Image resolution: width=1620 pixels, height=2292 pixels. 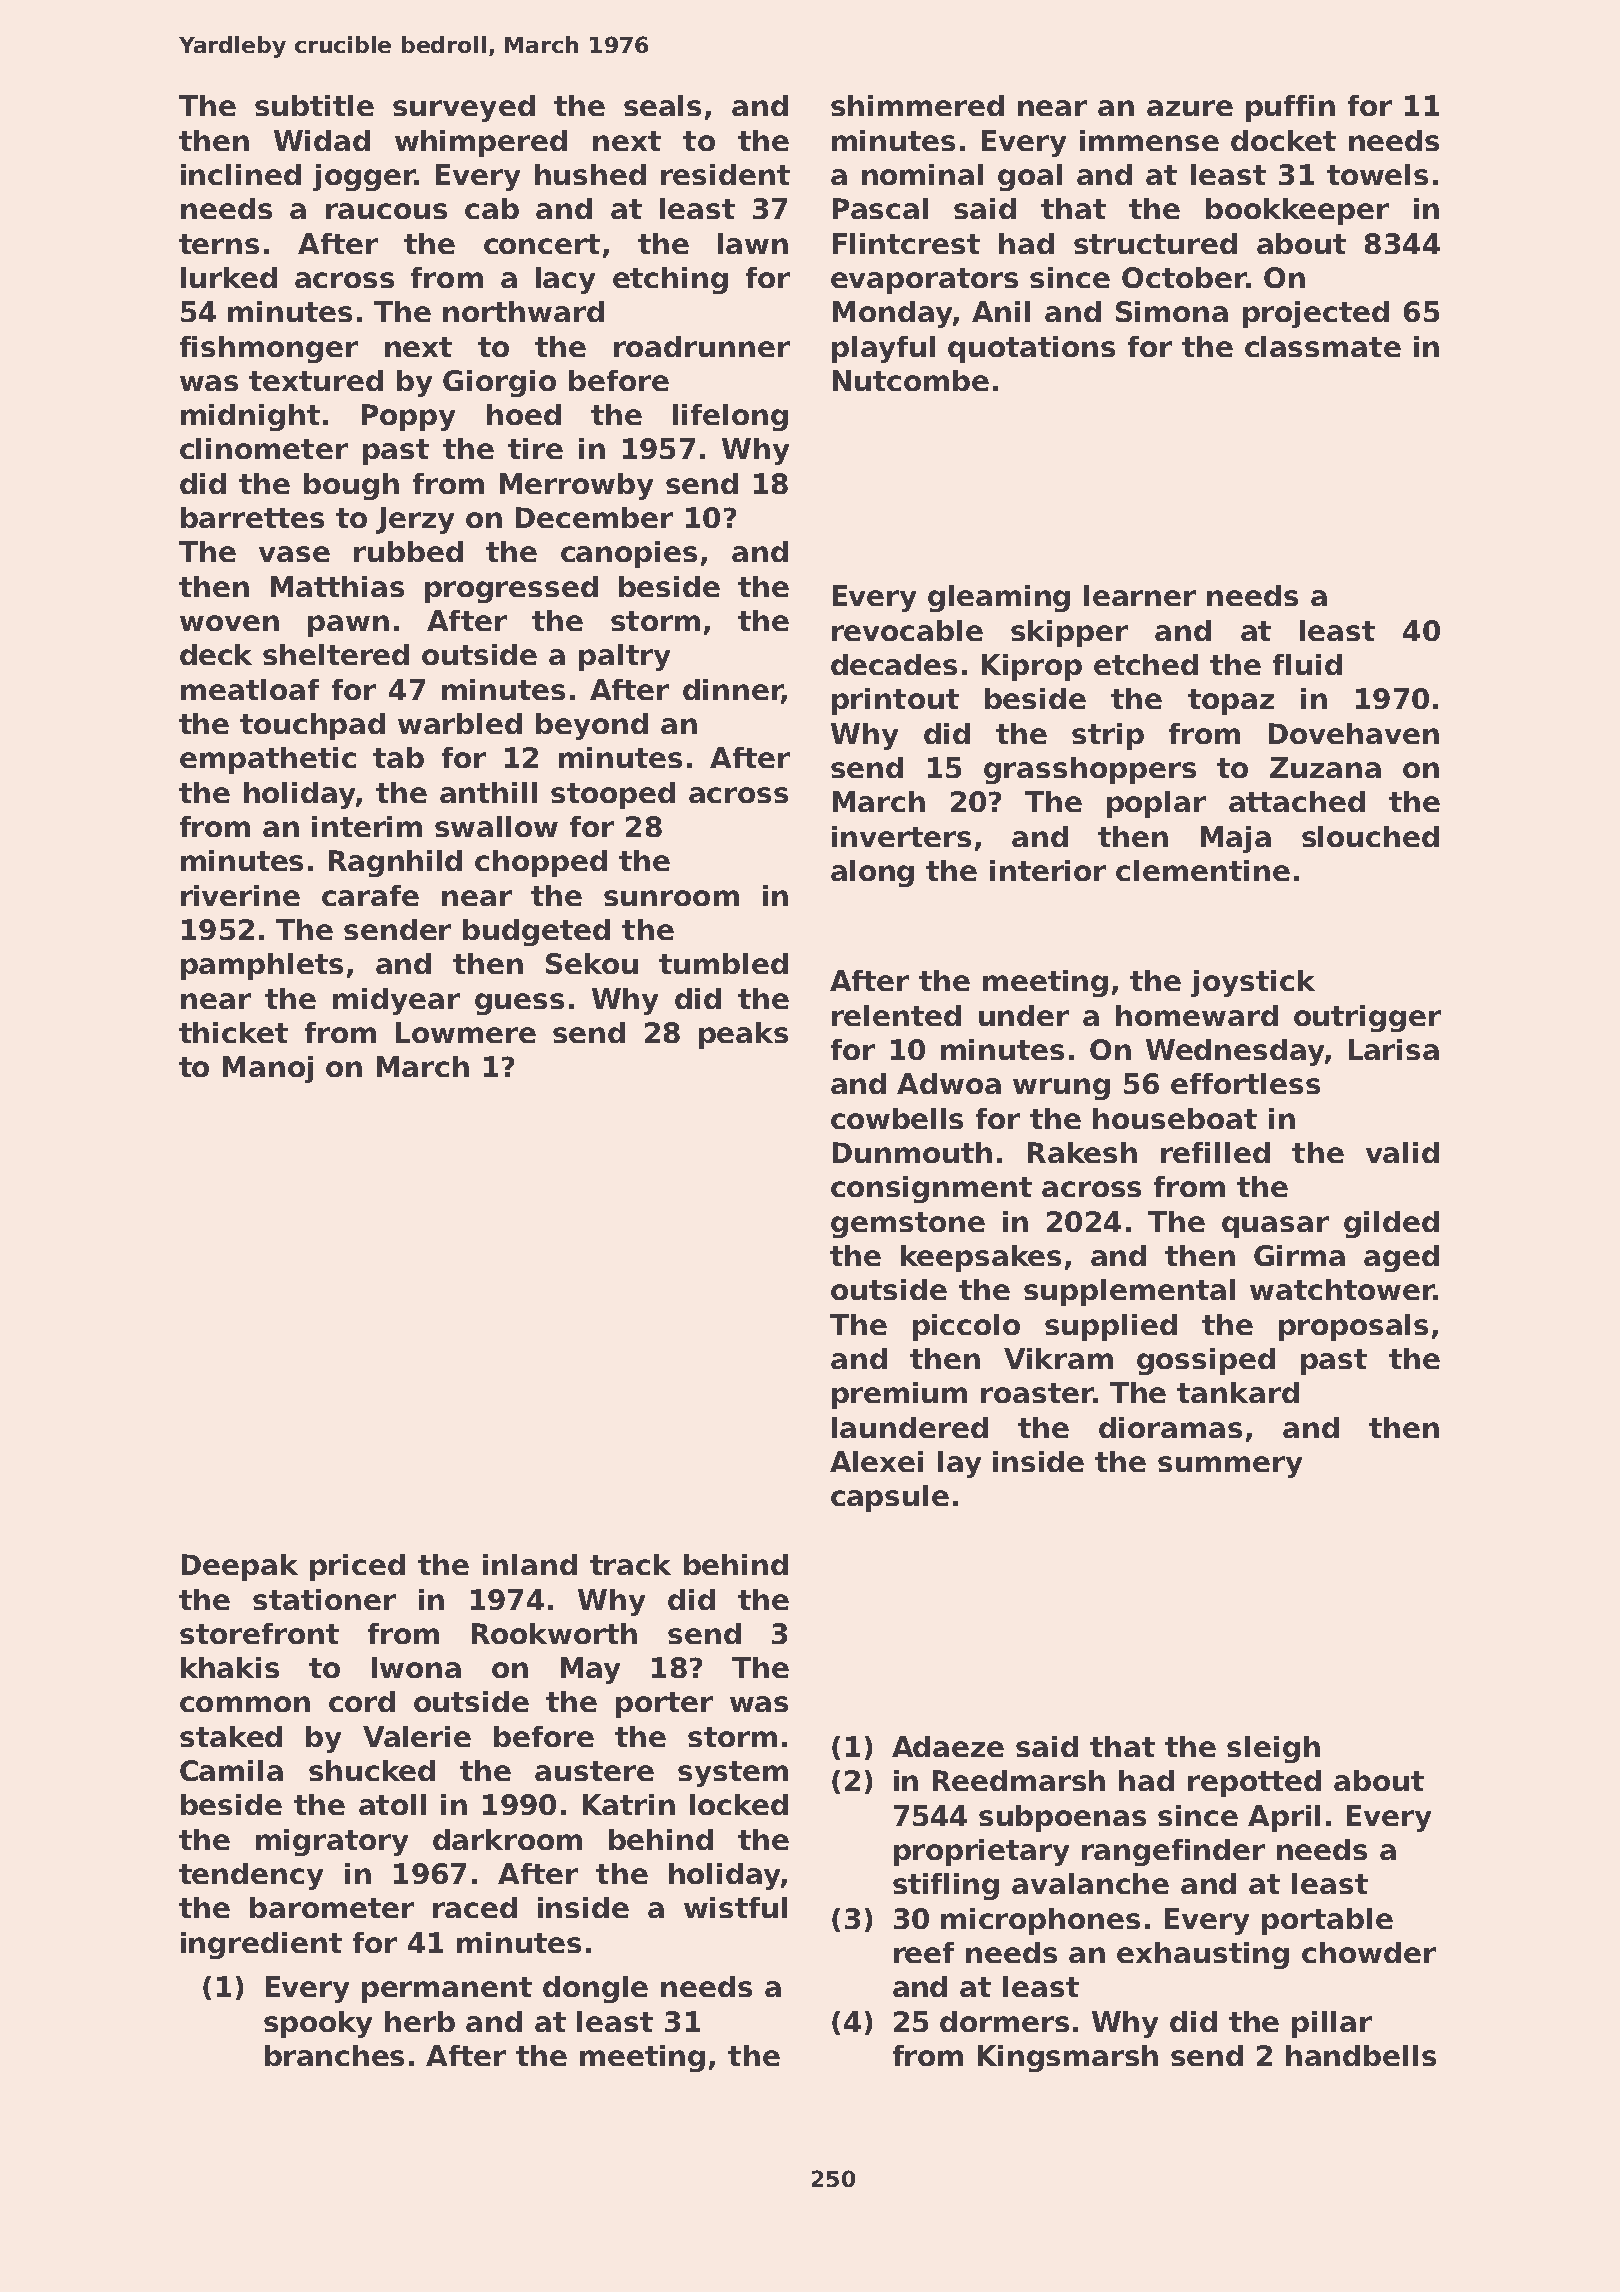 What do you see at coordinates (1190, 108) in the document?
I see `azure` at bounding box center [1190, 108].
